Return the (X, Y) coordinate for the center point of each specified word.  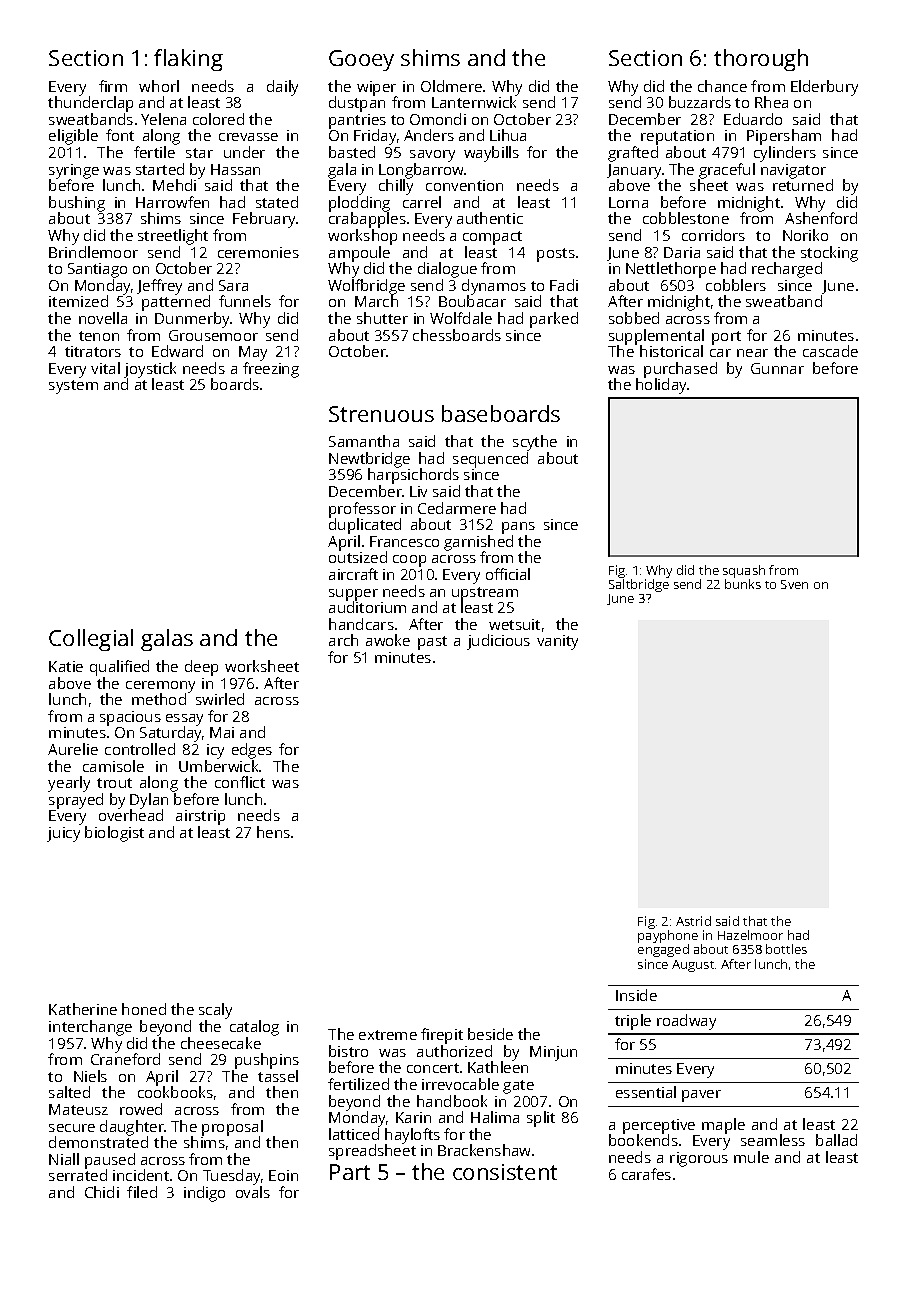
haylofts (412, 1136)
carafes (646, 1174)
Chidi (102, 1192)
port (726, 338)
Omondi (438, 119)
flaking (188, 60)
